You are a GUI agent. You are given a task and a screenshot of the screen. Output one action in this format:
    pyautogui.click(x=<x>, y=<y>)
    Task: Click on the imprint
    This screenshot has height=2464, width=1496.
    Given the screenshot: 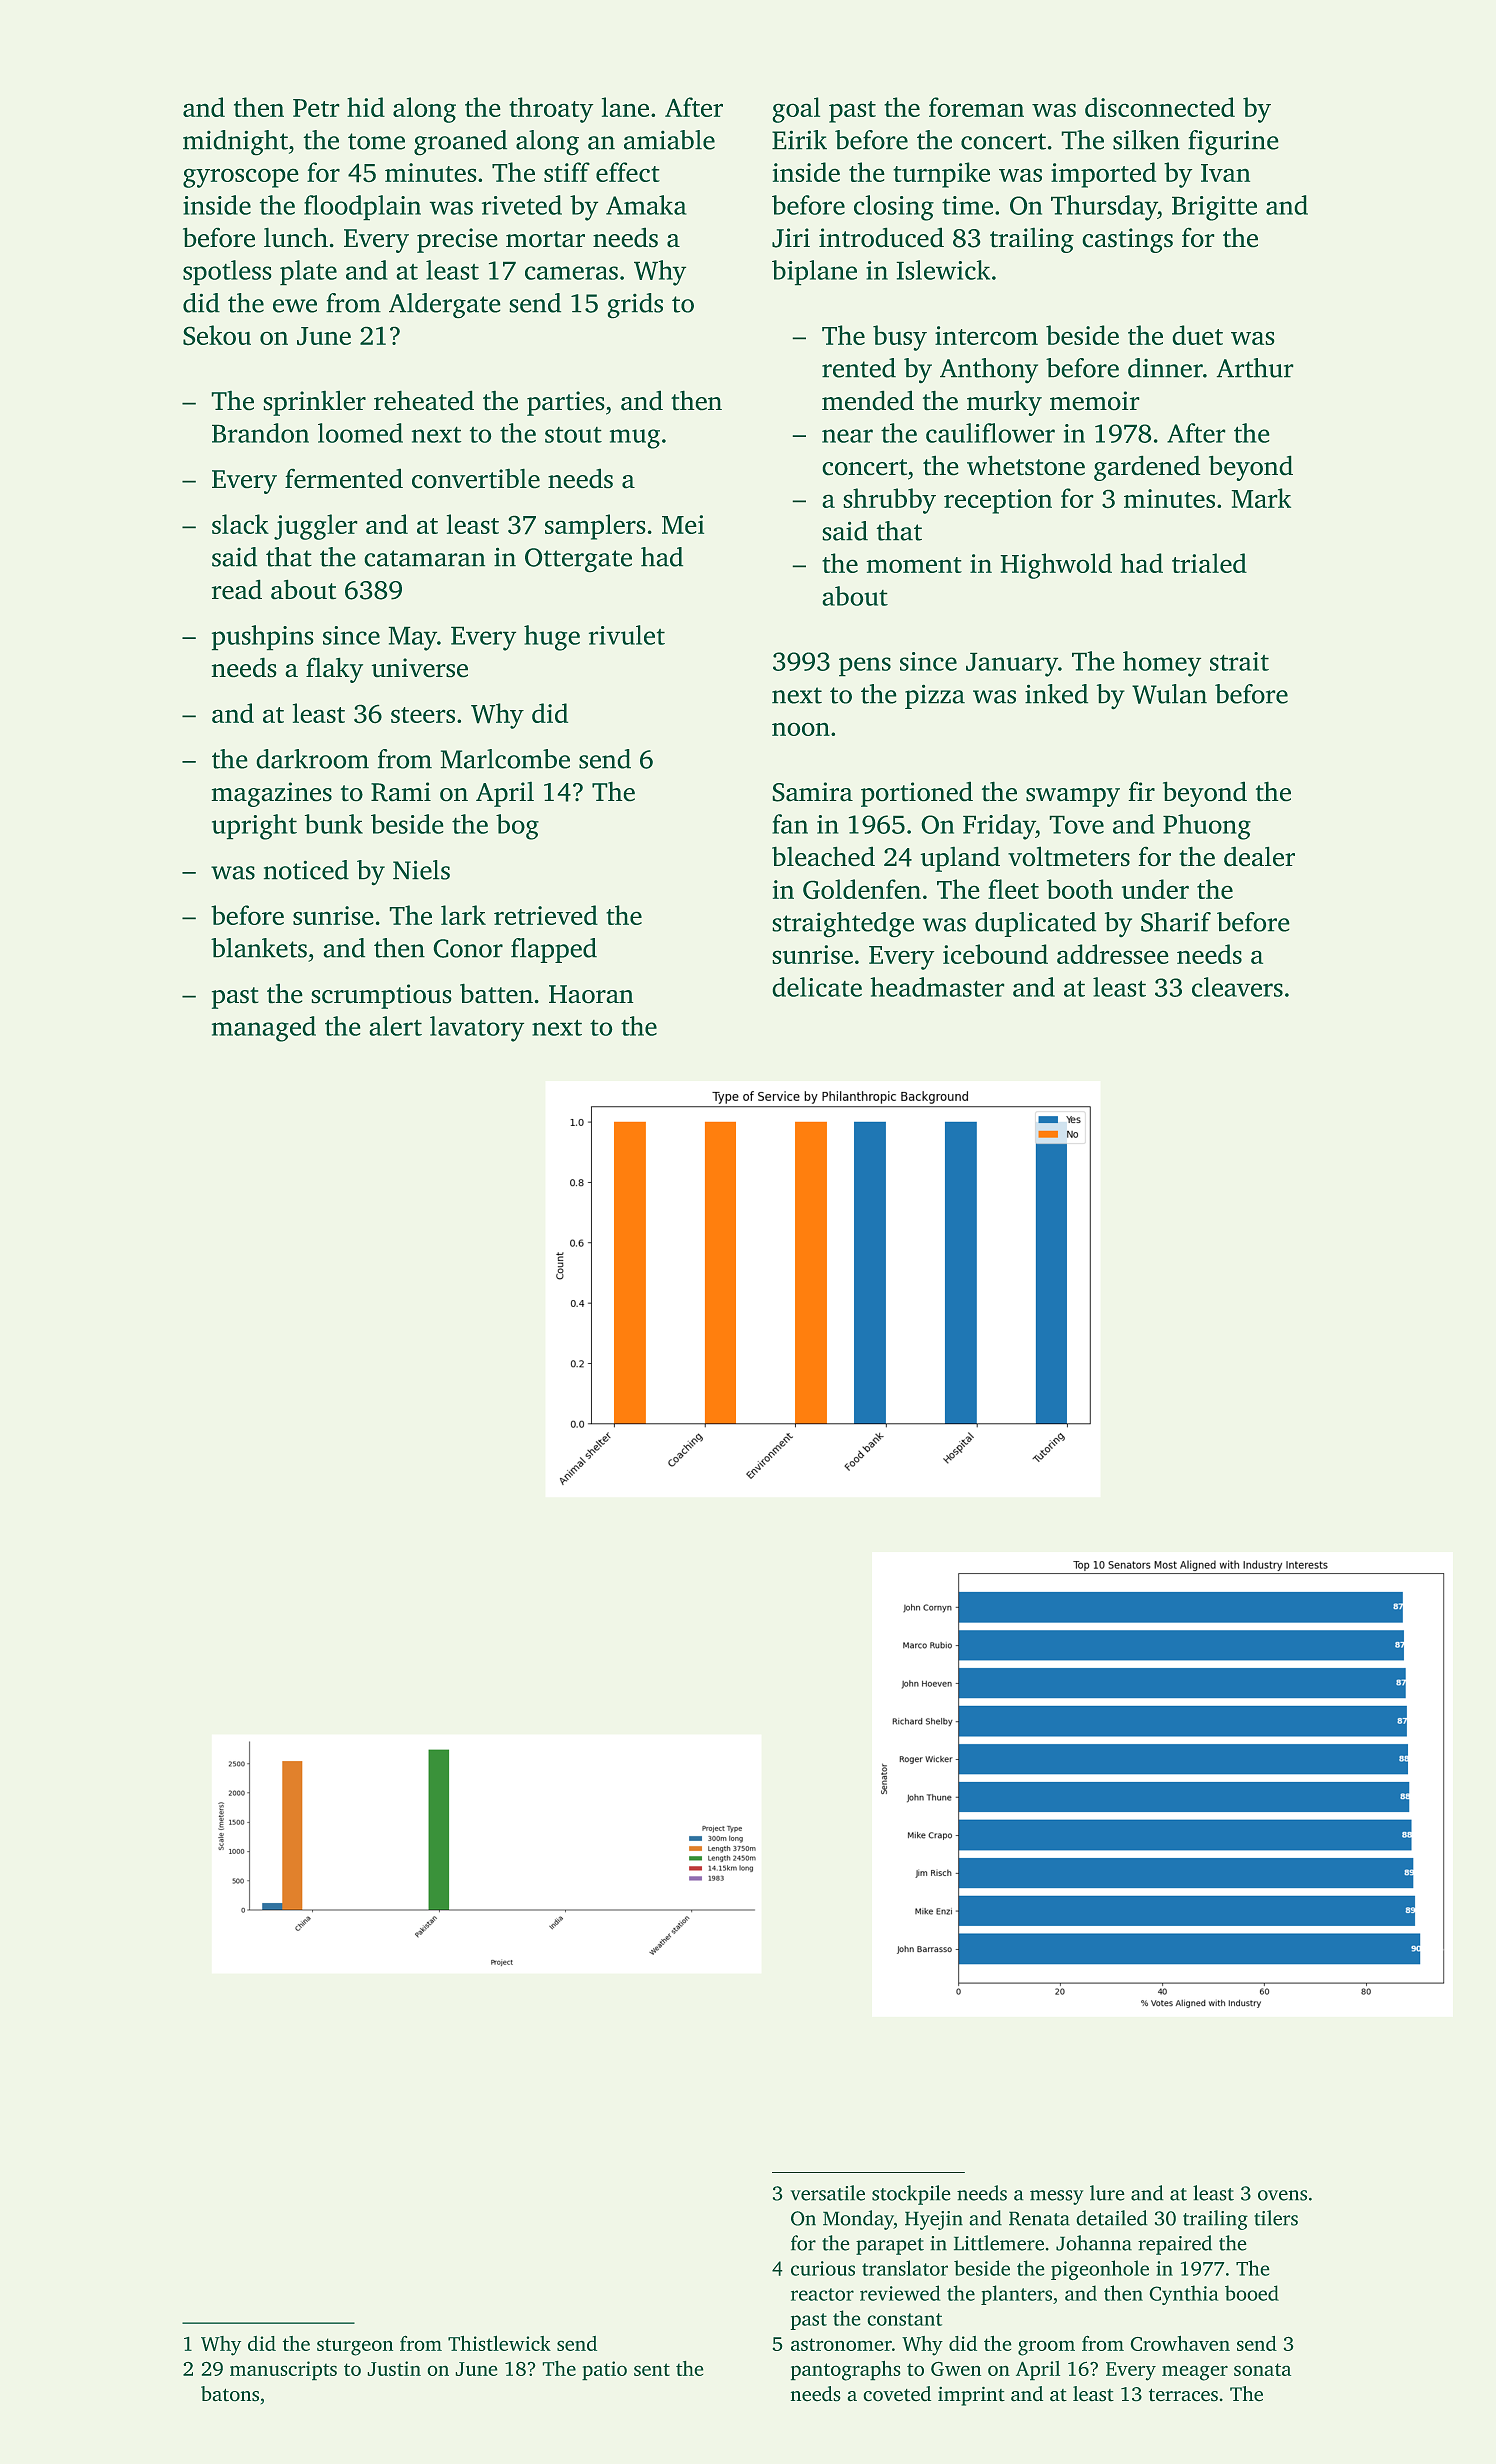 What is the action you would take?
    pyautogui.click(x=971, y=2396)
